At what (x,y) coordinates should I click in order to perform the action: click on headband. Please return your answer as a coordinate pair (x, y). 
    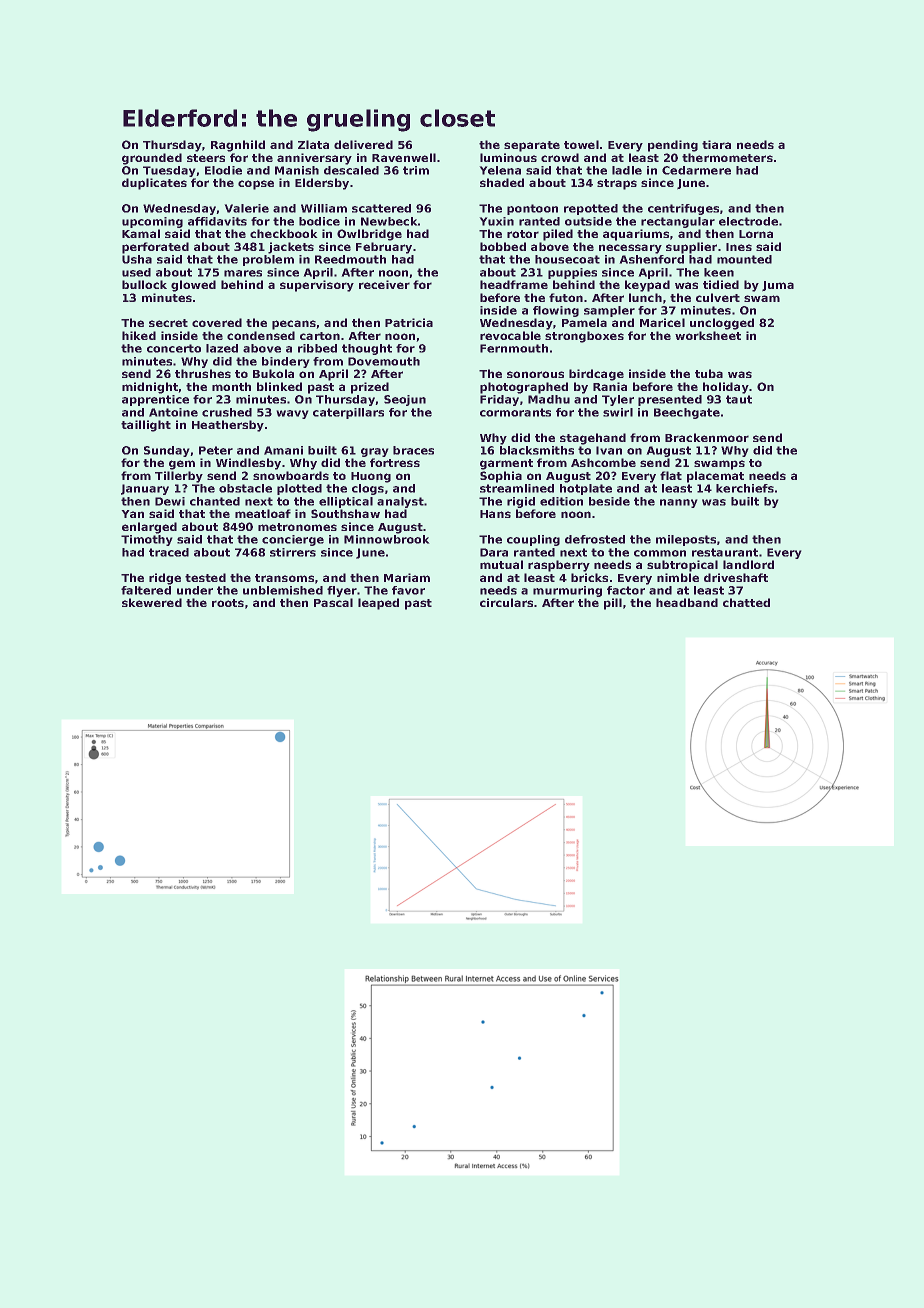
    Looking at the image, I should click on (687, 602).
